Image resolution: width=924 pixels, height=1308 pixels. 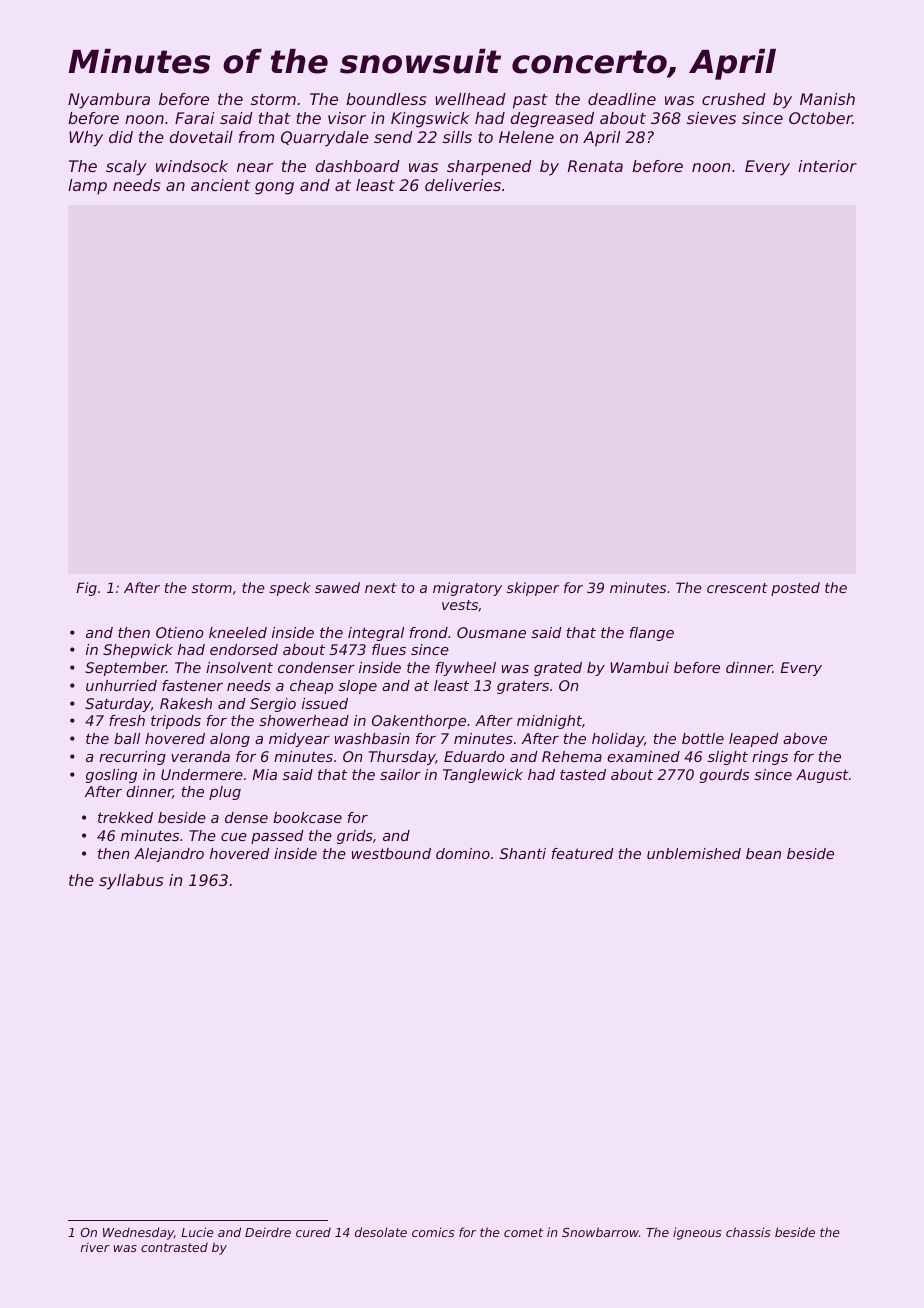 What do you see at coordinates (174, 1247) in the page?
I see `contrasted` at bounding box center [174, 1247].
